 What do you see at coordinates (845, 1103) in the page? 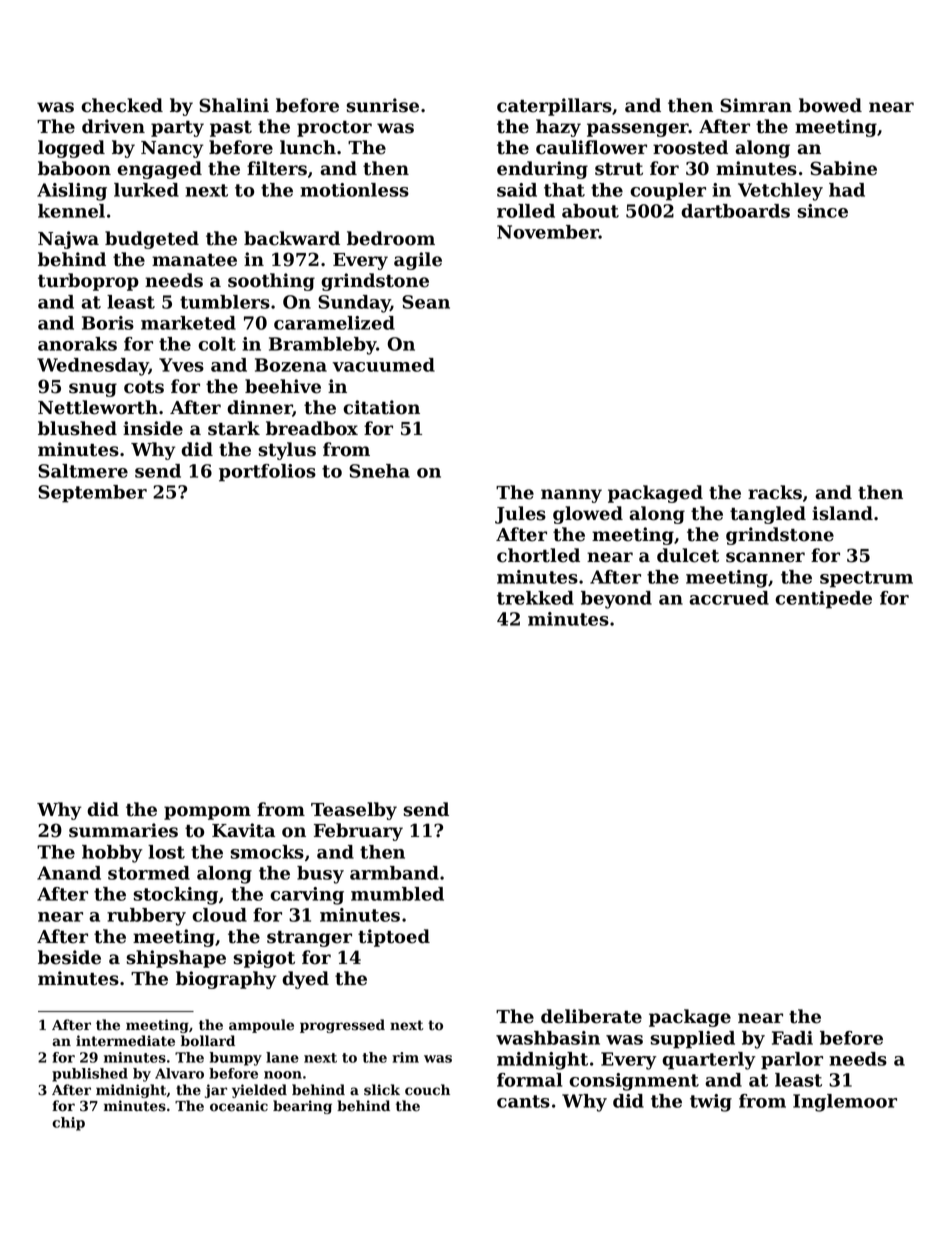
I see `Inglemoor` at bounding box center [845, 1103].
